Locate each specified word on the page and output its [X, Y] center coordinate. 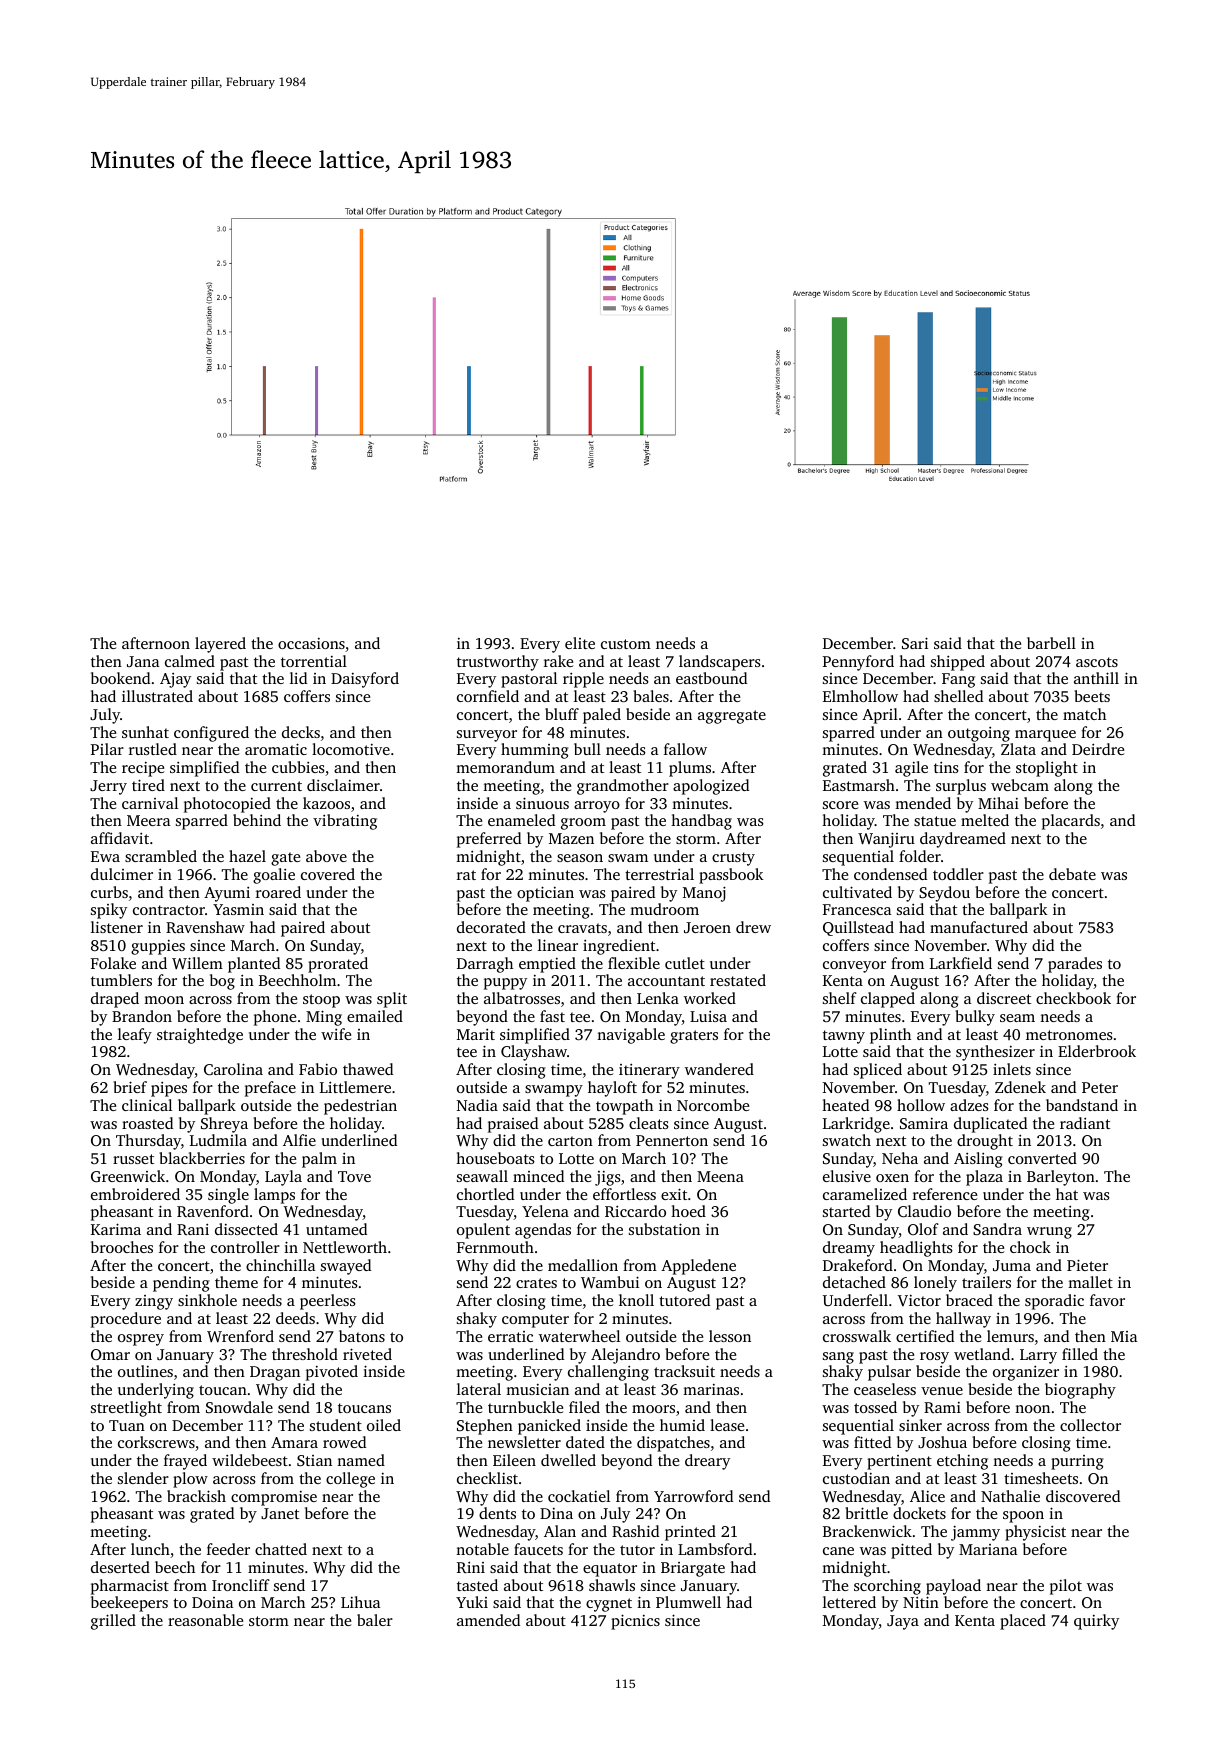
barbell [1051, 643]
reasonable [205, 1620]
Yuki [472, 1602]
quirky [1096, 1622]
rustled [153, 749]
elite [580, 643]
